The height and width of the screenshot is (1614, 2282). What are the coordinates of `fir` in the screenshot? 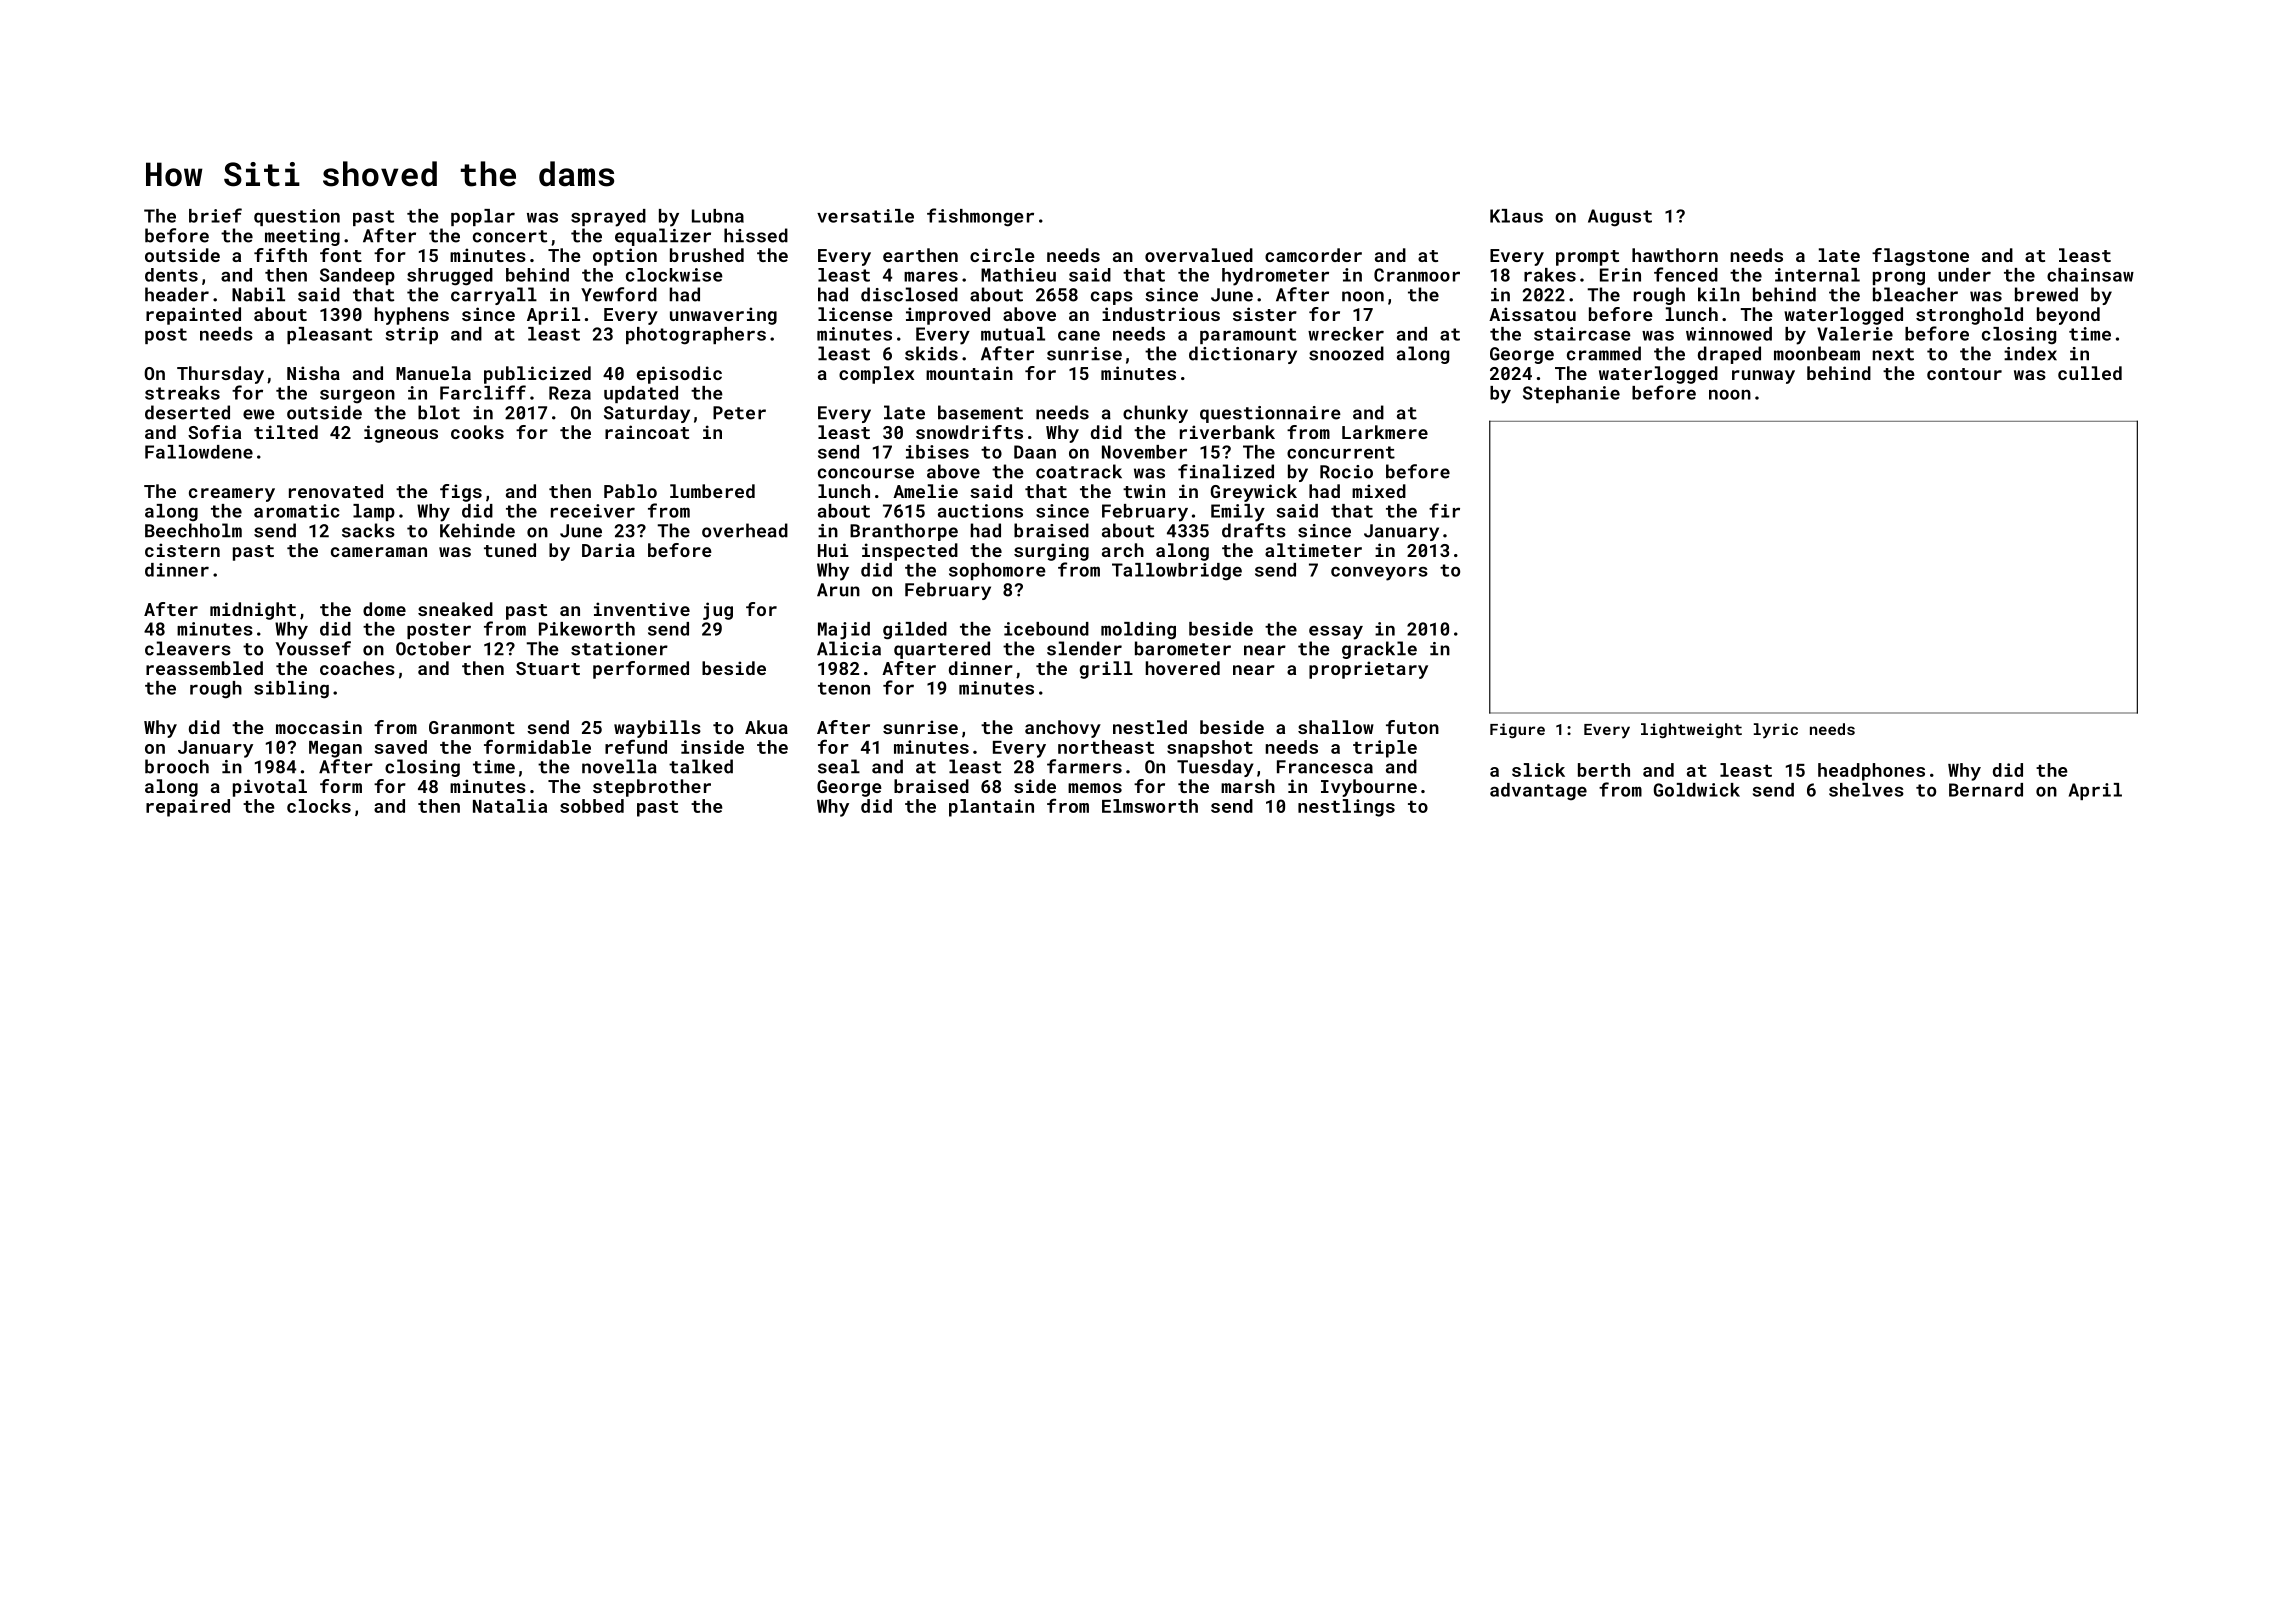 It's located at (1444, 510).
